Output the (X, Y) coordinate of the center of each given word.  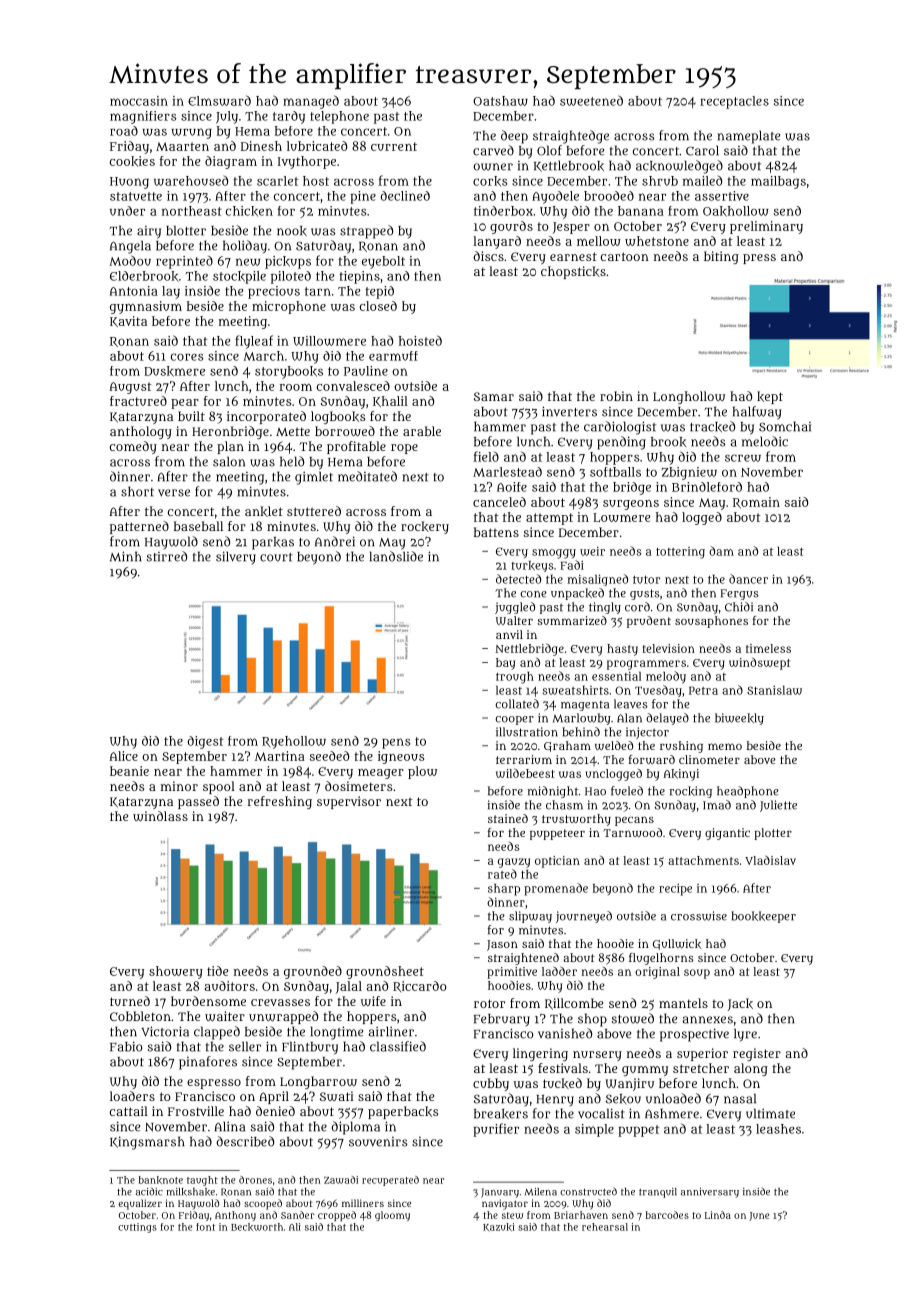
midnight (553, 792)
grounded (313, 972)
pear (185, 404)
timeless (768, 648)
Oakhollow (736, 211)
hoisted (420, 340)
